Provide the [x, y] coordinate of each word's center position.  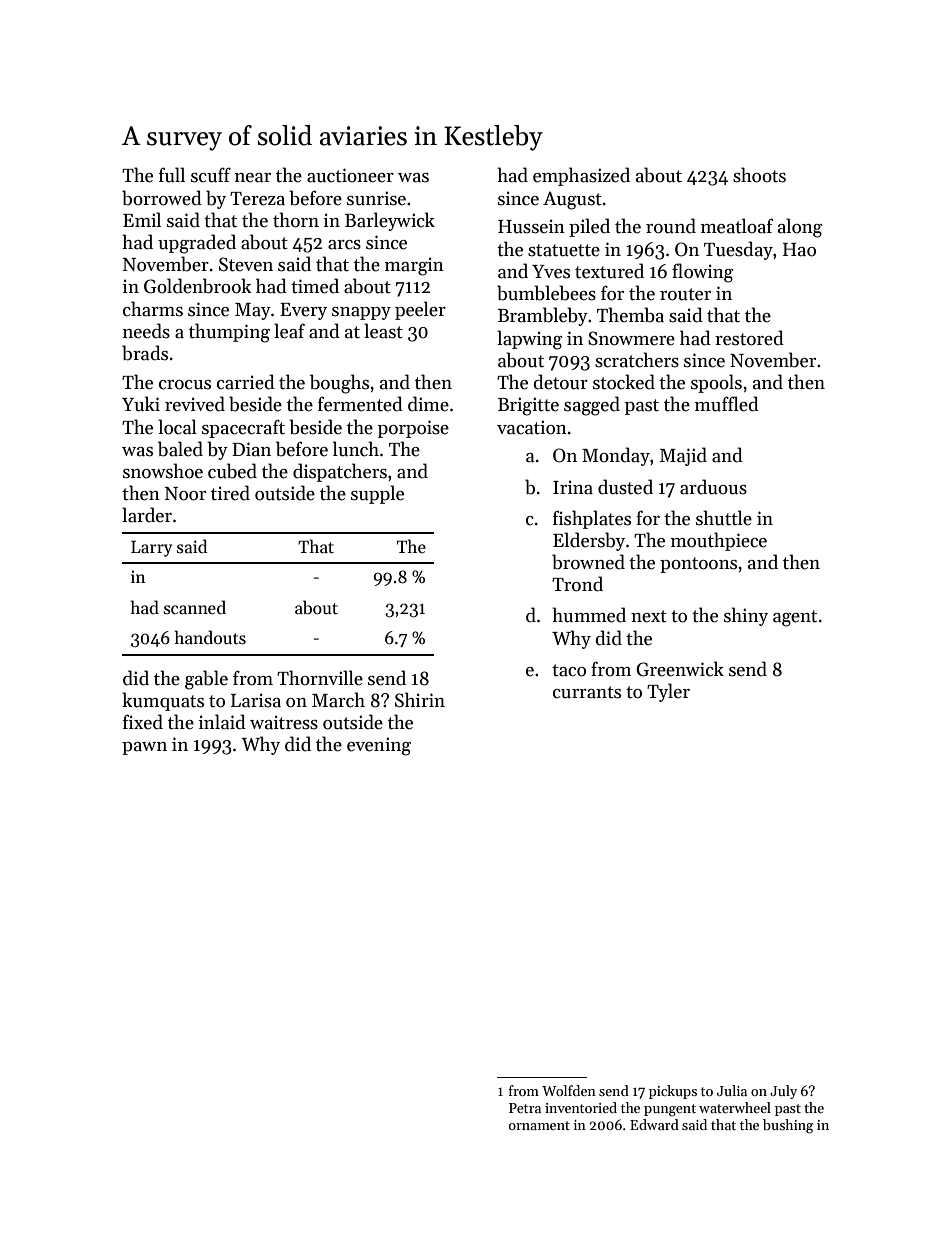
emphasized [581, 176]
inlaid [222, 722]
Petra [525, 1108]
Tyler [668, 692]
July [783, 1092]
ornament [539, 1125]
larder [147, 515]
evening [379, 746]
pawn [144, 748]
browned [588, 562]
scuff [211, 175]
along [800, 228]
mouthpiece [719, 541]
